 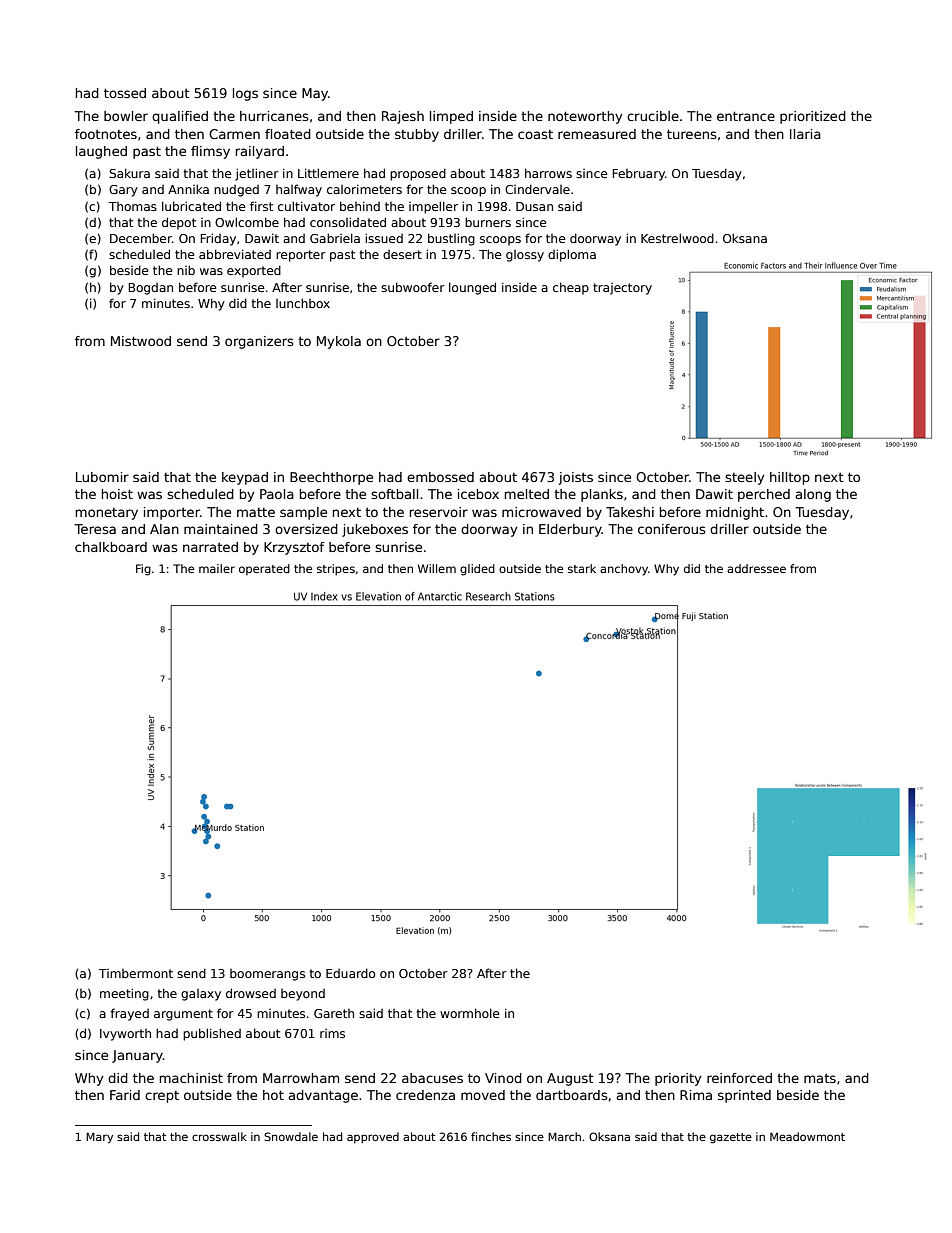 What do you see at coordinates (582, 568) in the screenshot?
I see `stark` at bounding box center [582, 568].
